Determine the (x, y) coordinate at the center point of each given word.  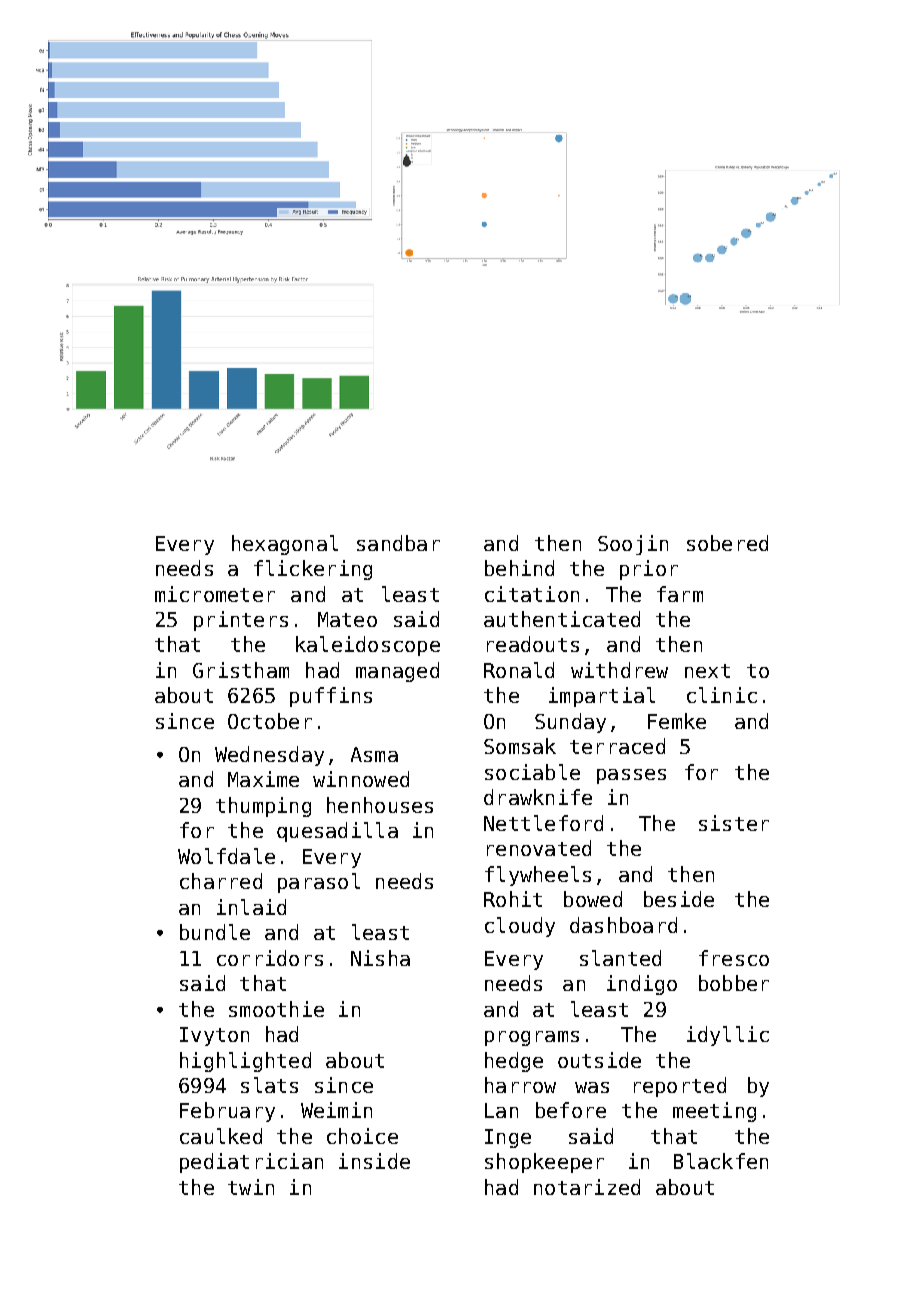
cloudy (520, 927)
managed (397, 672)
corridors (270, 958)
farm (680, 594)
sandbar (398, 543)
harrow (520, 1085)
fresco (734, 958)
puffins (331, 697)
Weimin (336, 1110)
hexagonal (285, 545)
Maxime (263, 779)
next (707, 671)
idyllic (728, 1036)
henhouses (380, 805)
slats (269, 1085)
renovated (539, 848)
